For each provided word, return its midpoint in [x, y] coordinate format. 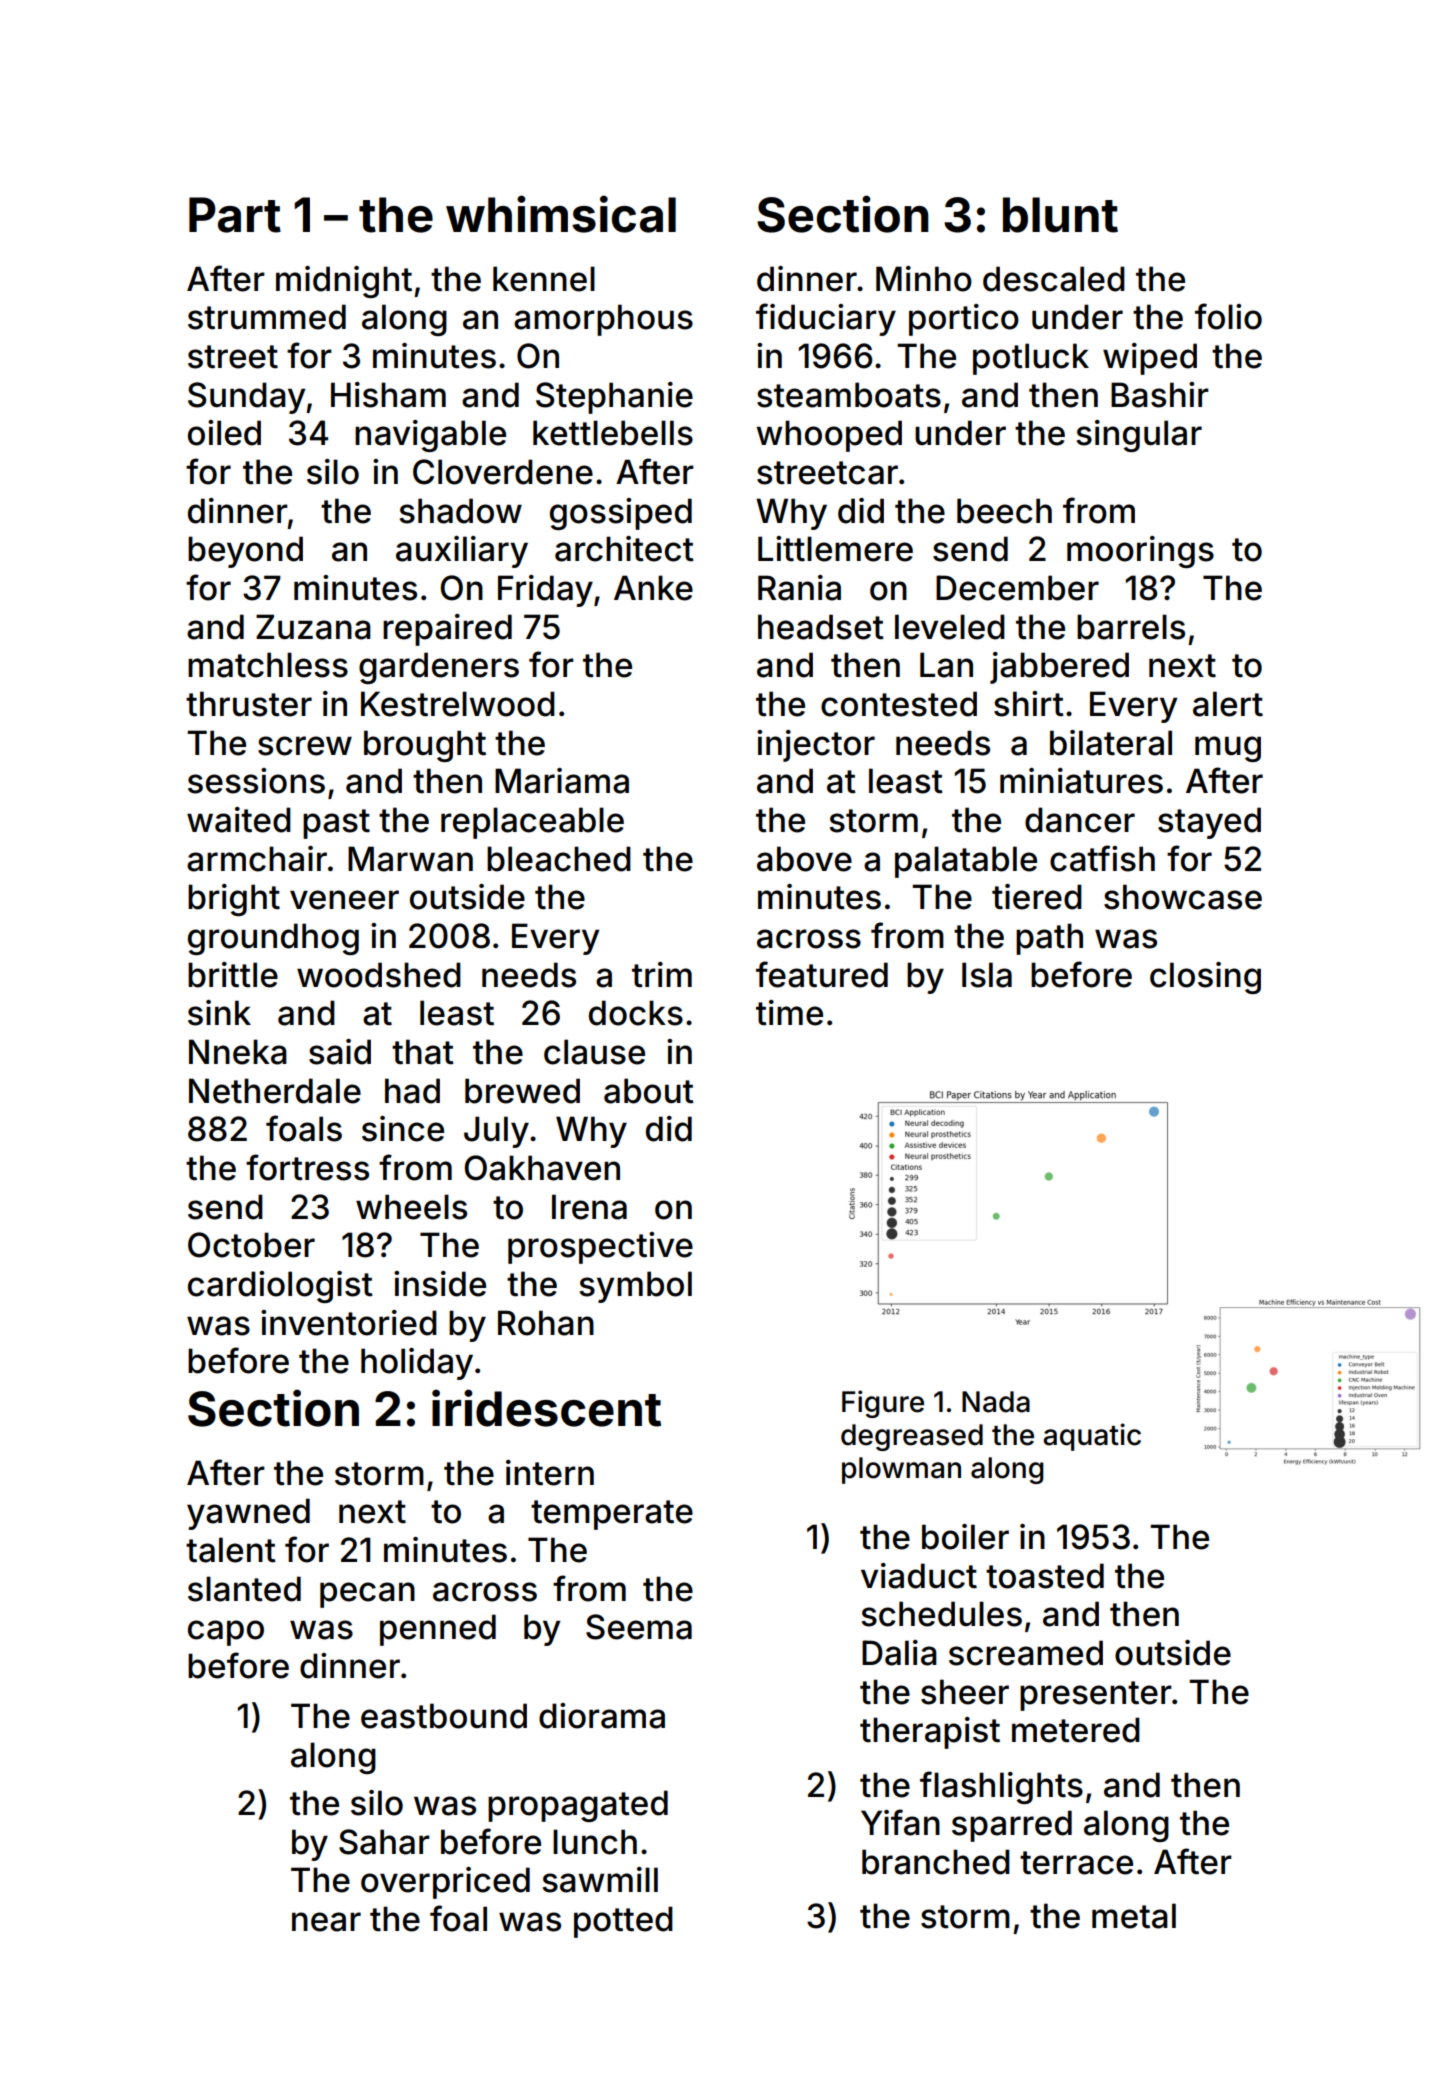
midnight [344, 282]
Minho [924, 279]
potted [623, 1922]
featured [822, 974]
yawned [248, 1514]
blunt [1060, 215]
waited [239, 820]
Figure [883, 1404]
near [326, 1922]
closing [1205, 978]
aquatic [1092, 1437]
